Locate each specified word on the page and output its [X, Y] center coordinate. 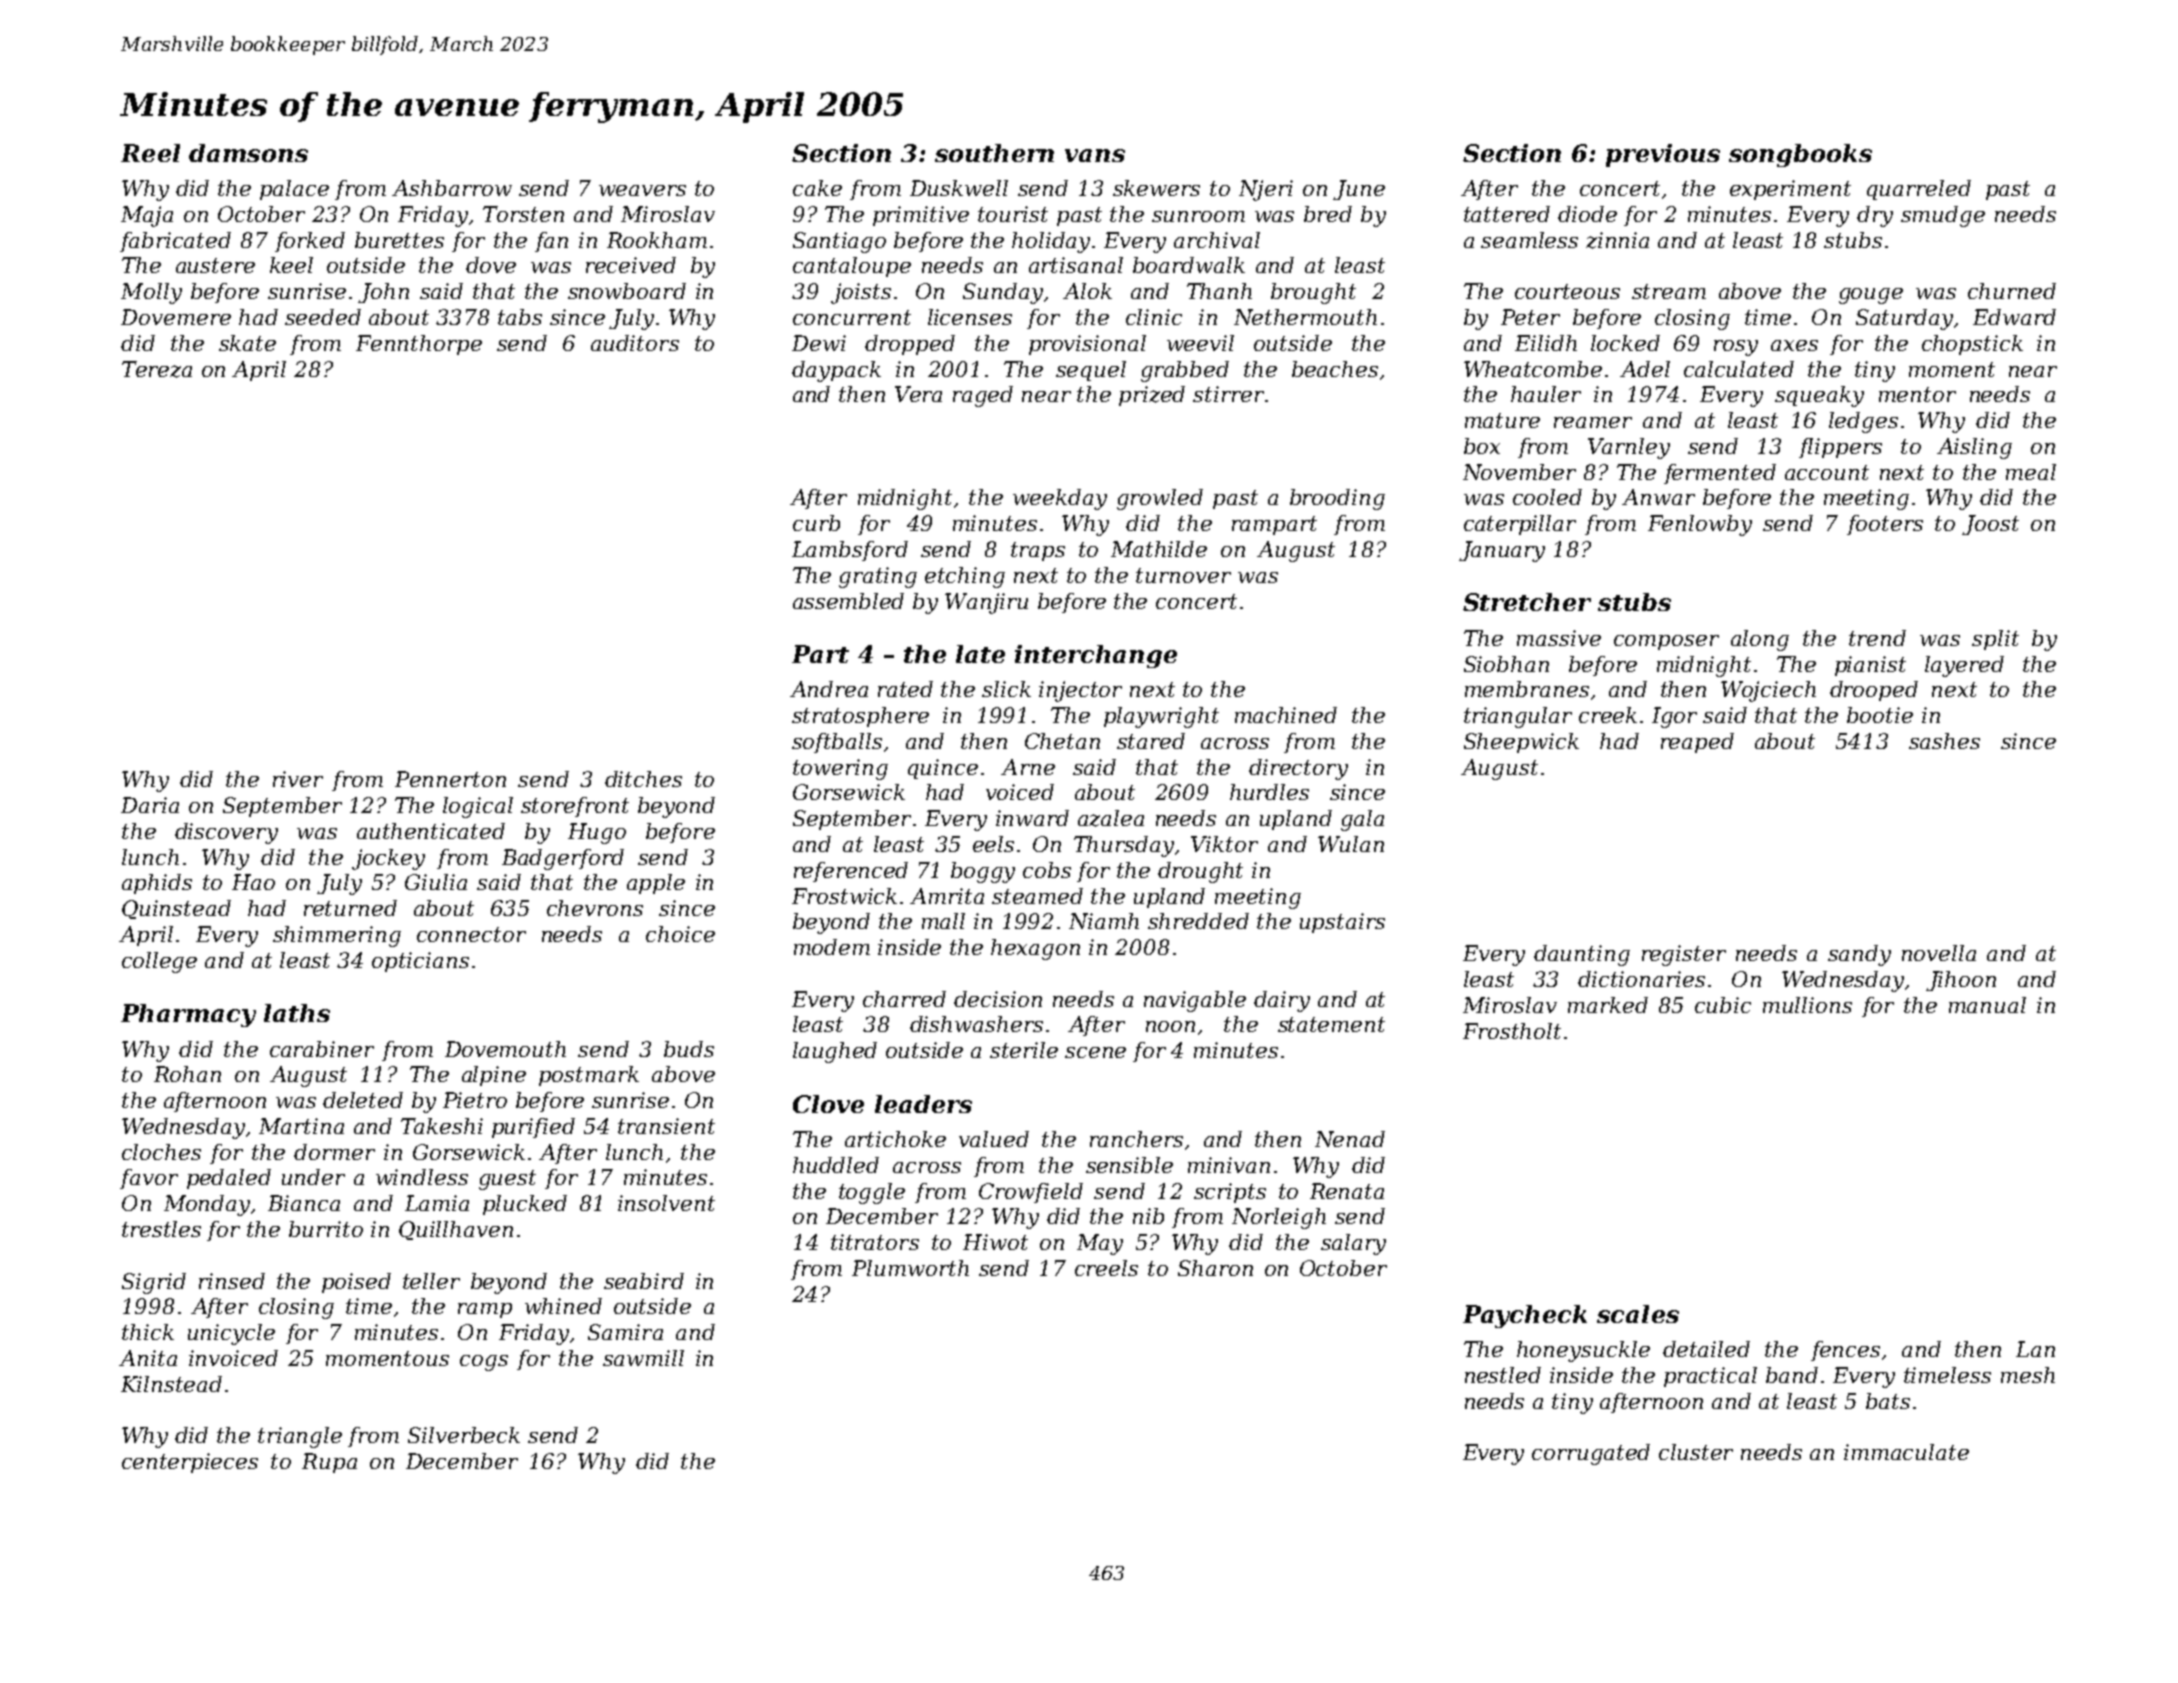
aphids [157, 884]
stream [1669, 291]
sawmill [643, 1358]
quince [943, 769]
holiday [1051, 242]
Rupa [329, 1463]
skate [247, 343]
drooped [1874, 691]
